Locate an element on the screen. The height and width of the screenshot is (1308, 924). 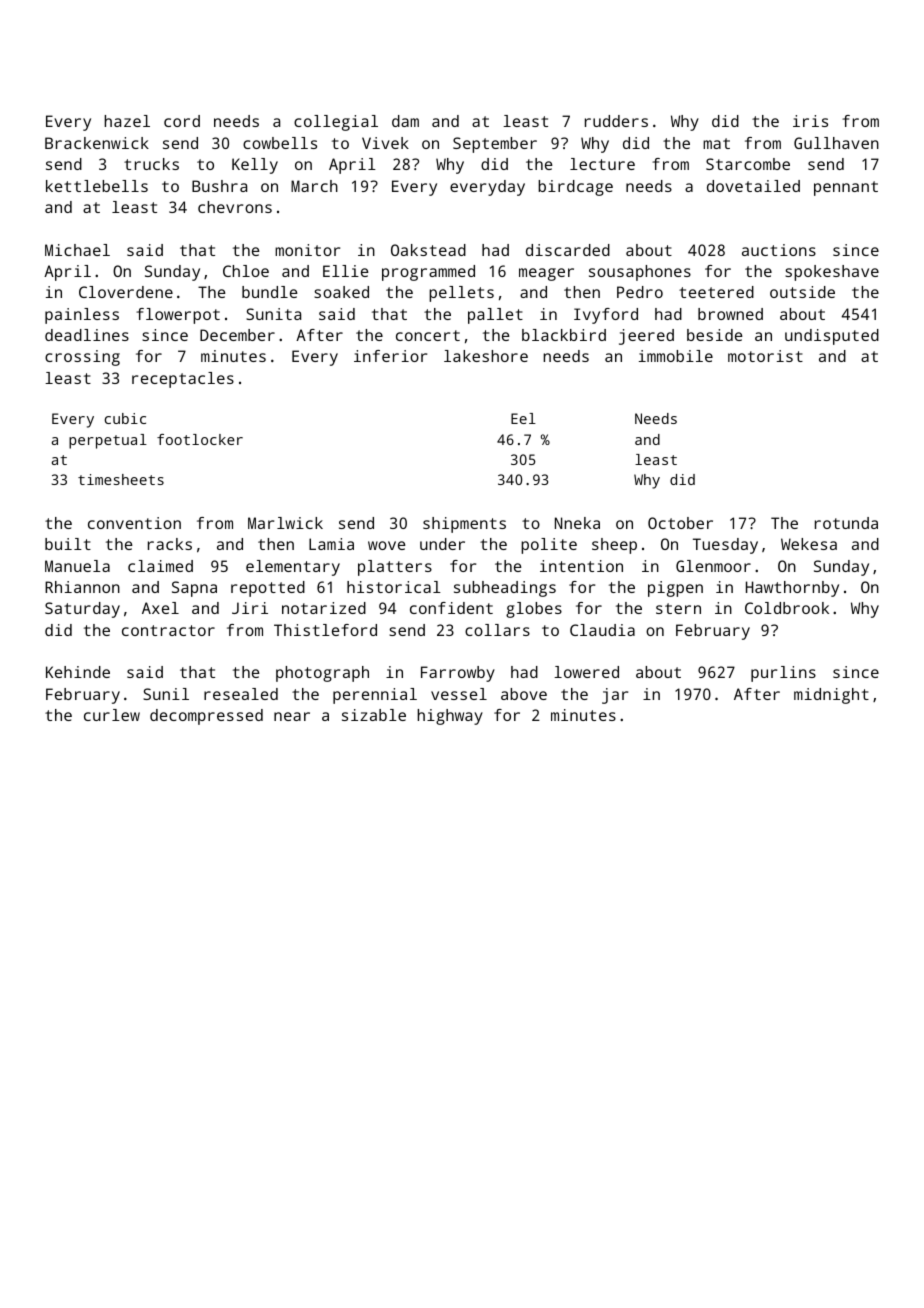
platters is located at coordinates (395, 568).
